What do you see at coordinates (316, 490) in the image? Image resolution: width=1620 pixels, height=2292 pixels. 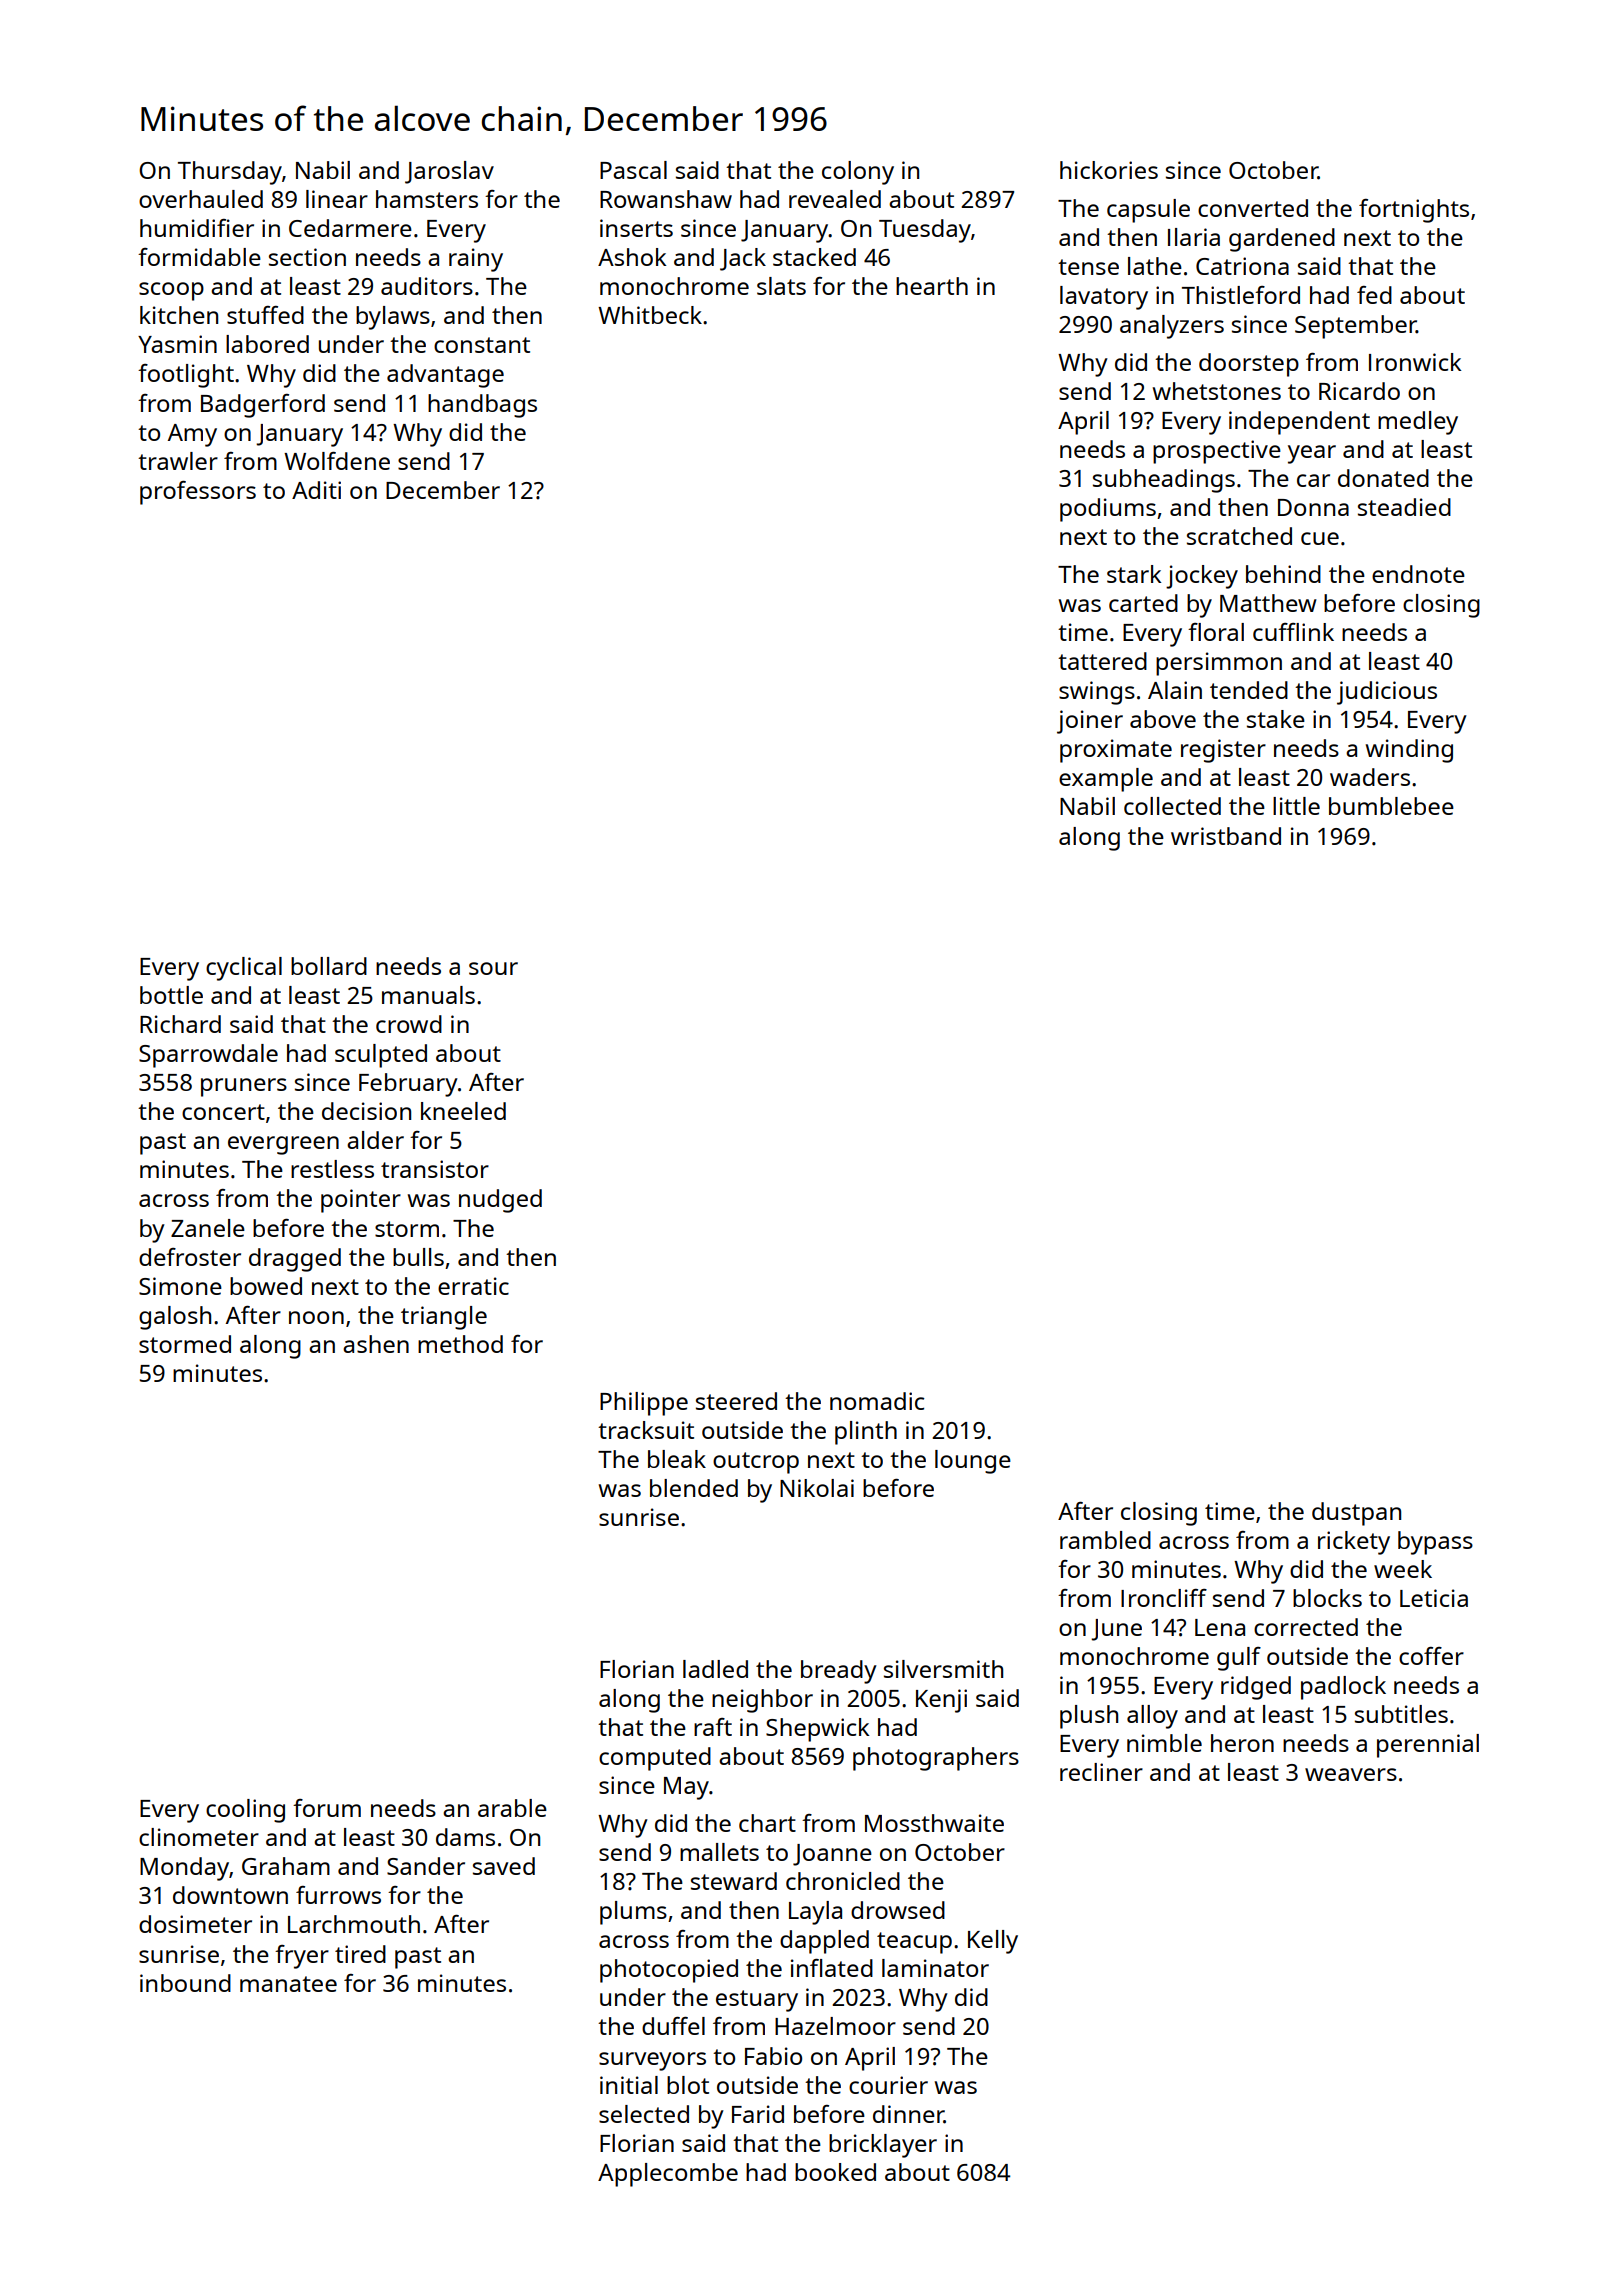 I see `Aditi` at bounding box center [316, 490].
